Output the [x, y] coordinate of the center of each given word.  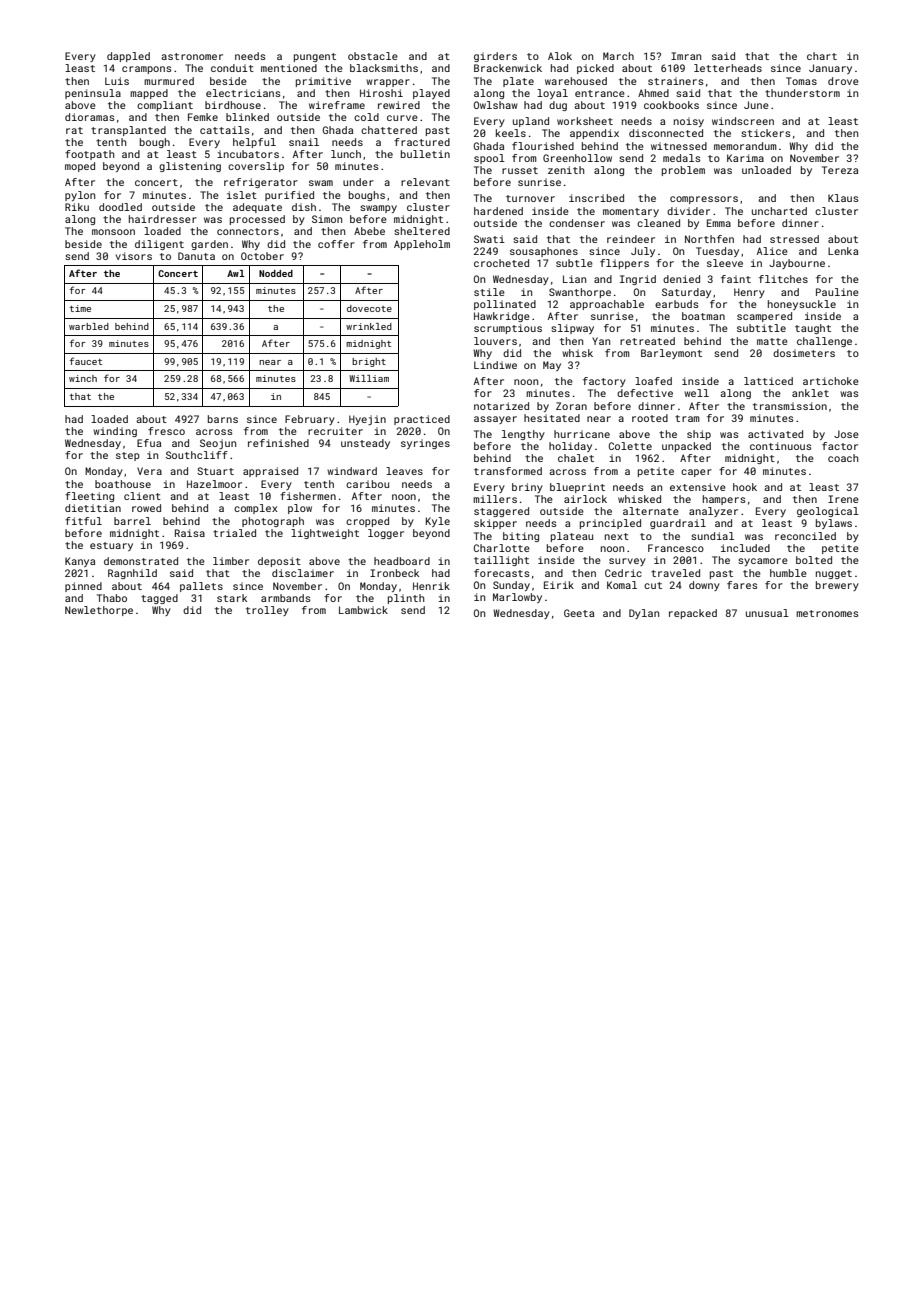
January [830, 69]
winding [115, 432]
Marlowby [517, 598]
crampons [146, 70]
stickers [765, 133]
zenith [566, 170]
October [262, 256]
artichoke [831, 381]
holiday [570, 447]
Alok [560, 56]
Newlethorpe [99, 611]
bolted [814, 560]
